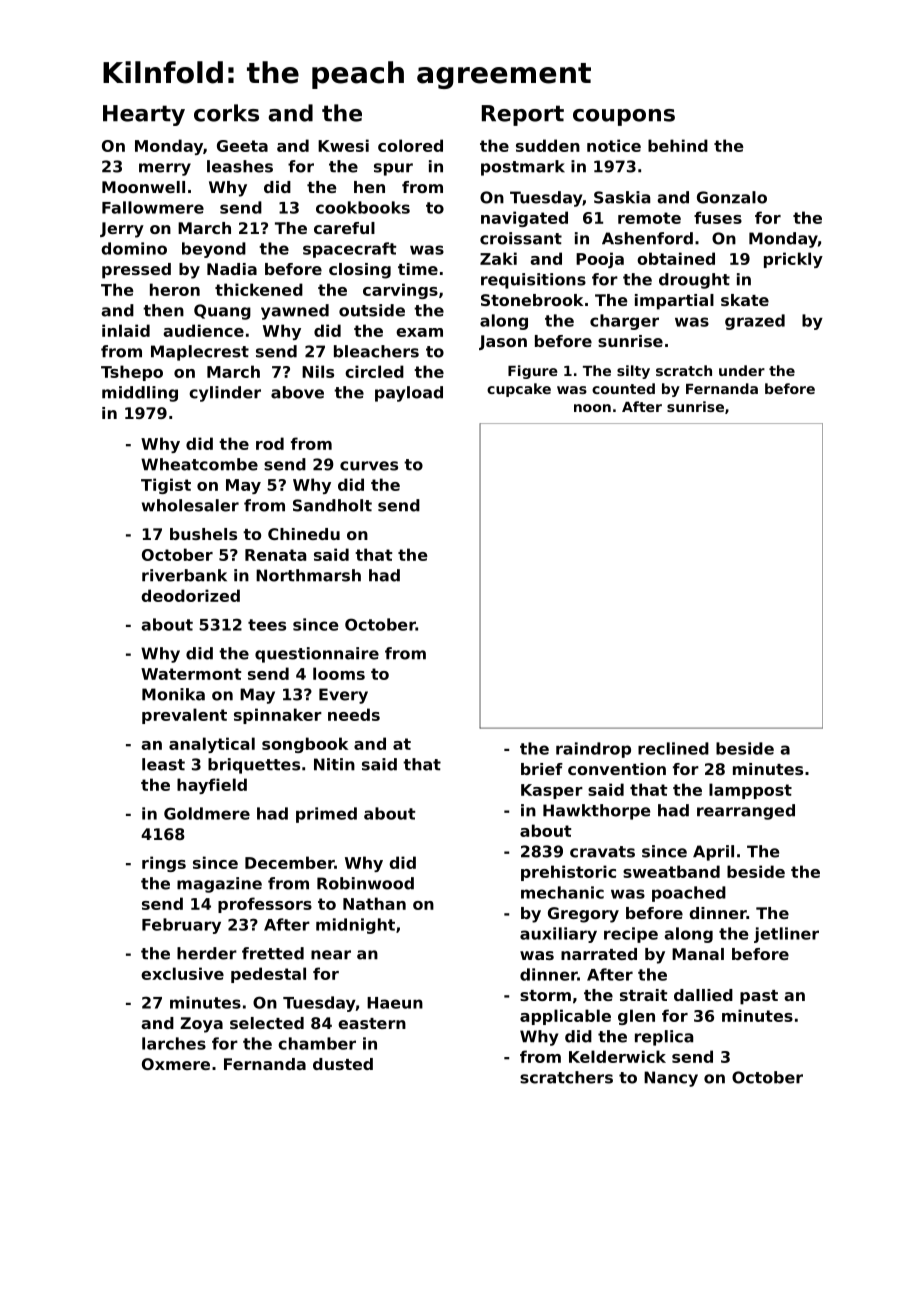 Image resolution: width=924 pixels, height=1308 pixels. I want to click on Gonzalo, so click(732, 197).
